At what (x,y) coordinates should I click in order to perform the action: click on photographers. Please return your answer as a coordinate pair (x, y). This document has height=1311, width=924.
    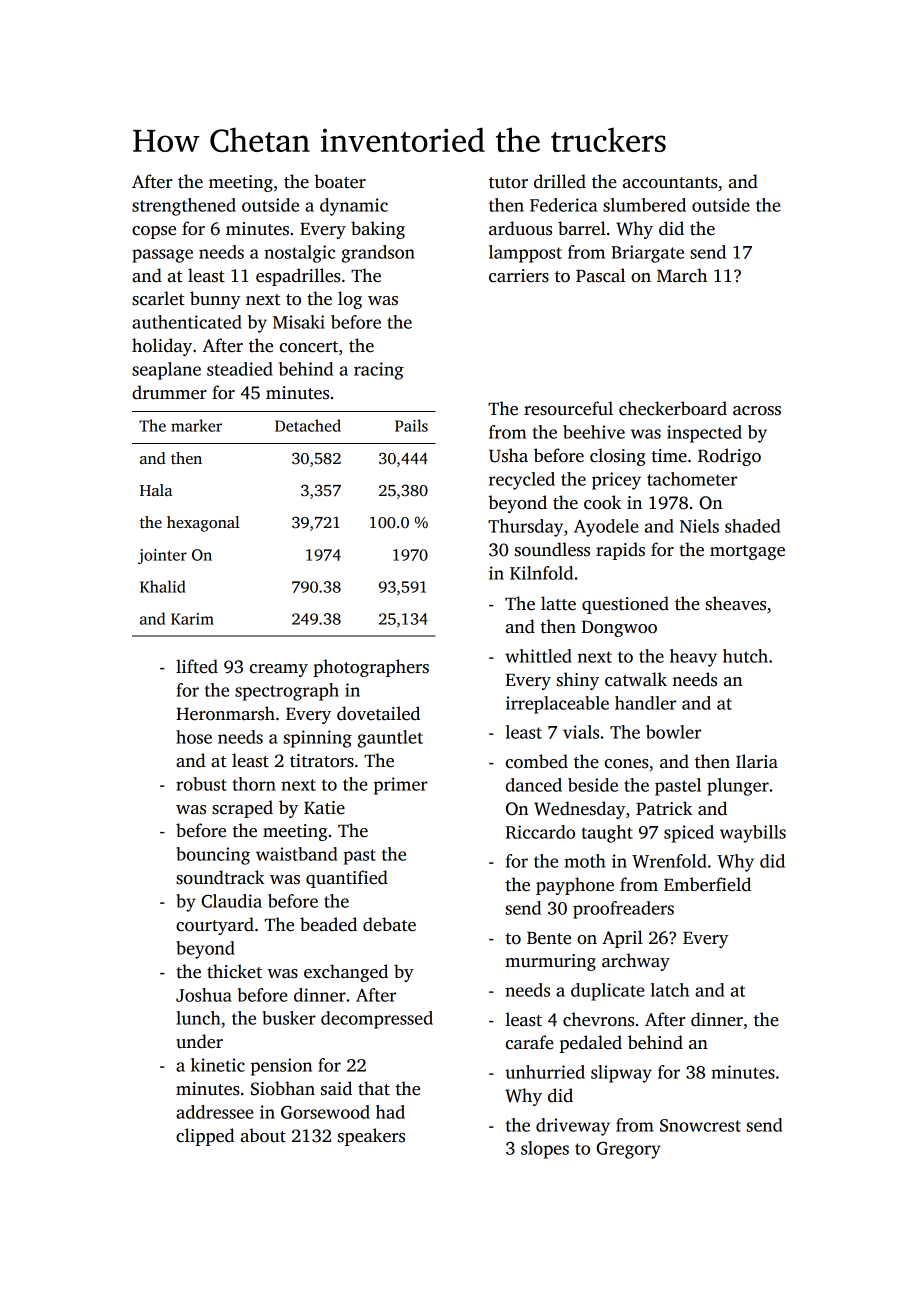
    Looking at the image, I should click on (371, 668).
